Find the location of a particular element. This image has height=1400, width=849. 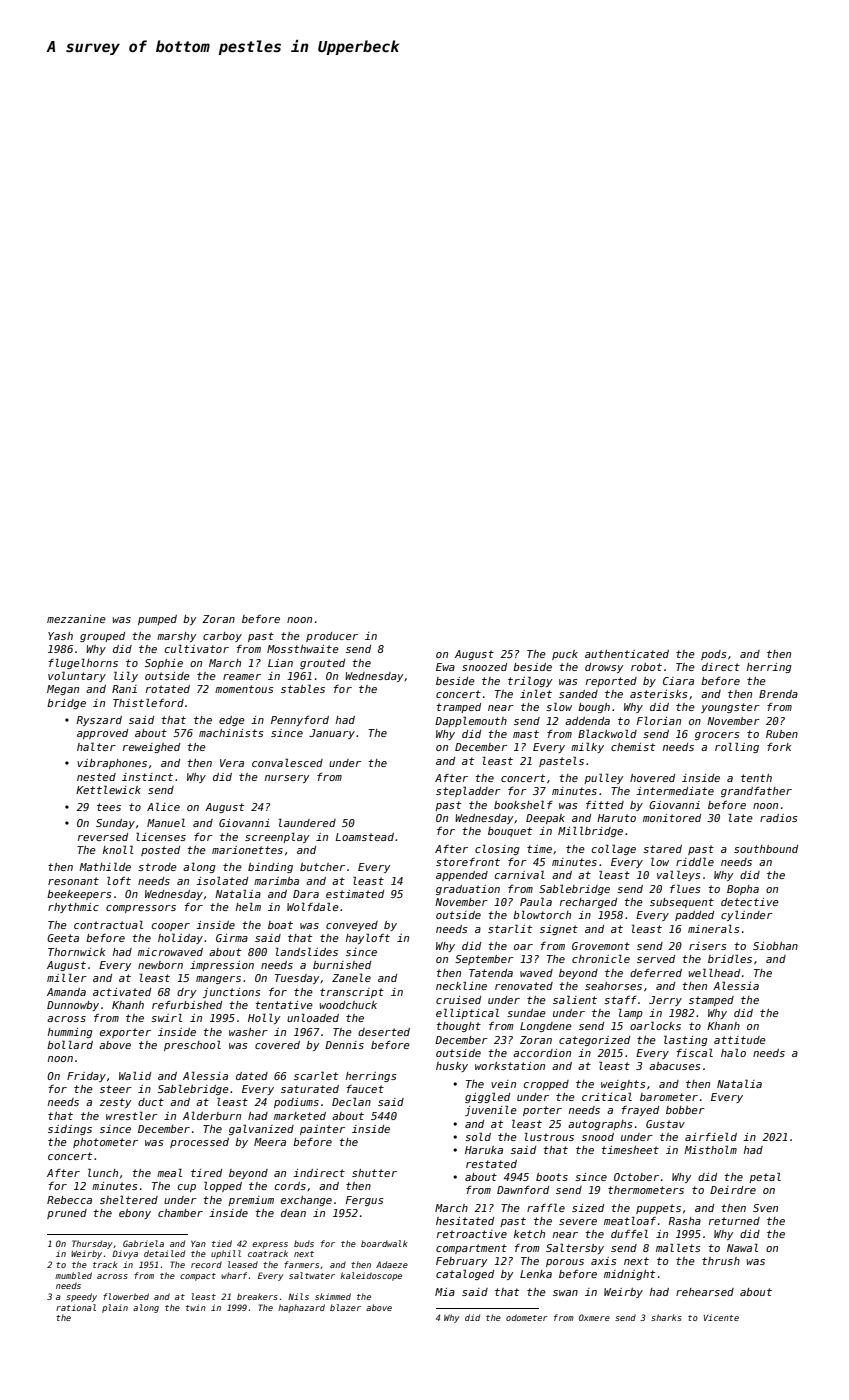

Mathilde is located at coordinates (105, 866).
